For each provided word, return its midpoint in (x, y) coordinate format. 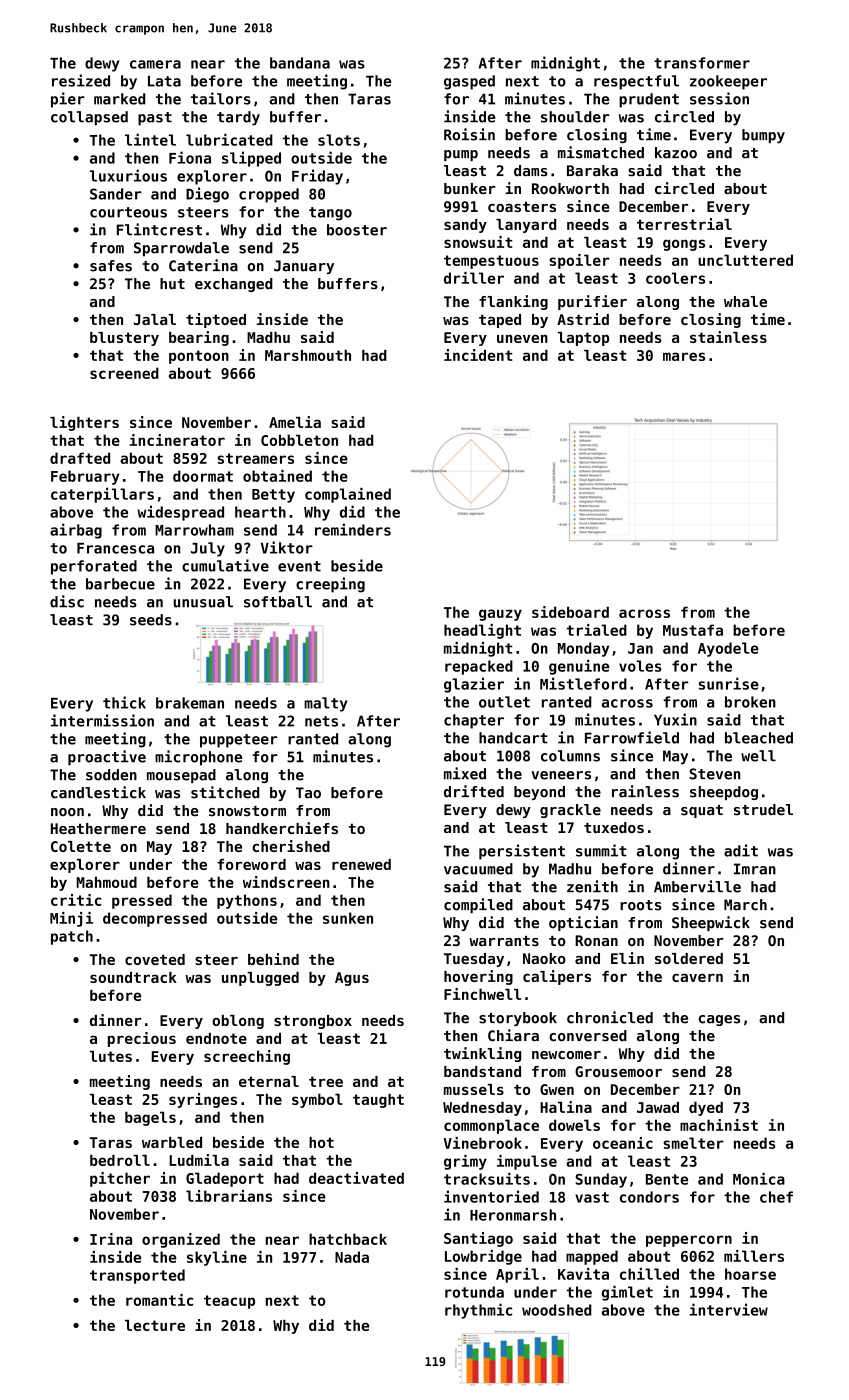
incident (478, 355)
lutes (111, 1056)
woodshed (557, 1310)
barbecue (120, 584)
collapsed (89, 118)
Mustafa (693, 630)
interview (729, 1309)
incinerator (177, 440)
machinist (719, 1125)
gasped (469, 82)
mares (684, 356)
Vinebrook (483, 1143)
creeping (330, 585)
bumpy (763, 136)
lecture (155, 1325)
